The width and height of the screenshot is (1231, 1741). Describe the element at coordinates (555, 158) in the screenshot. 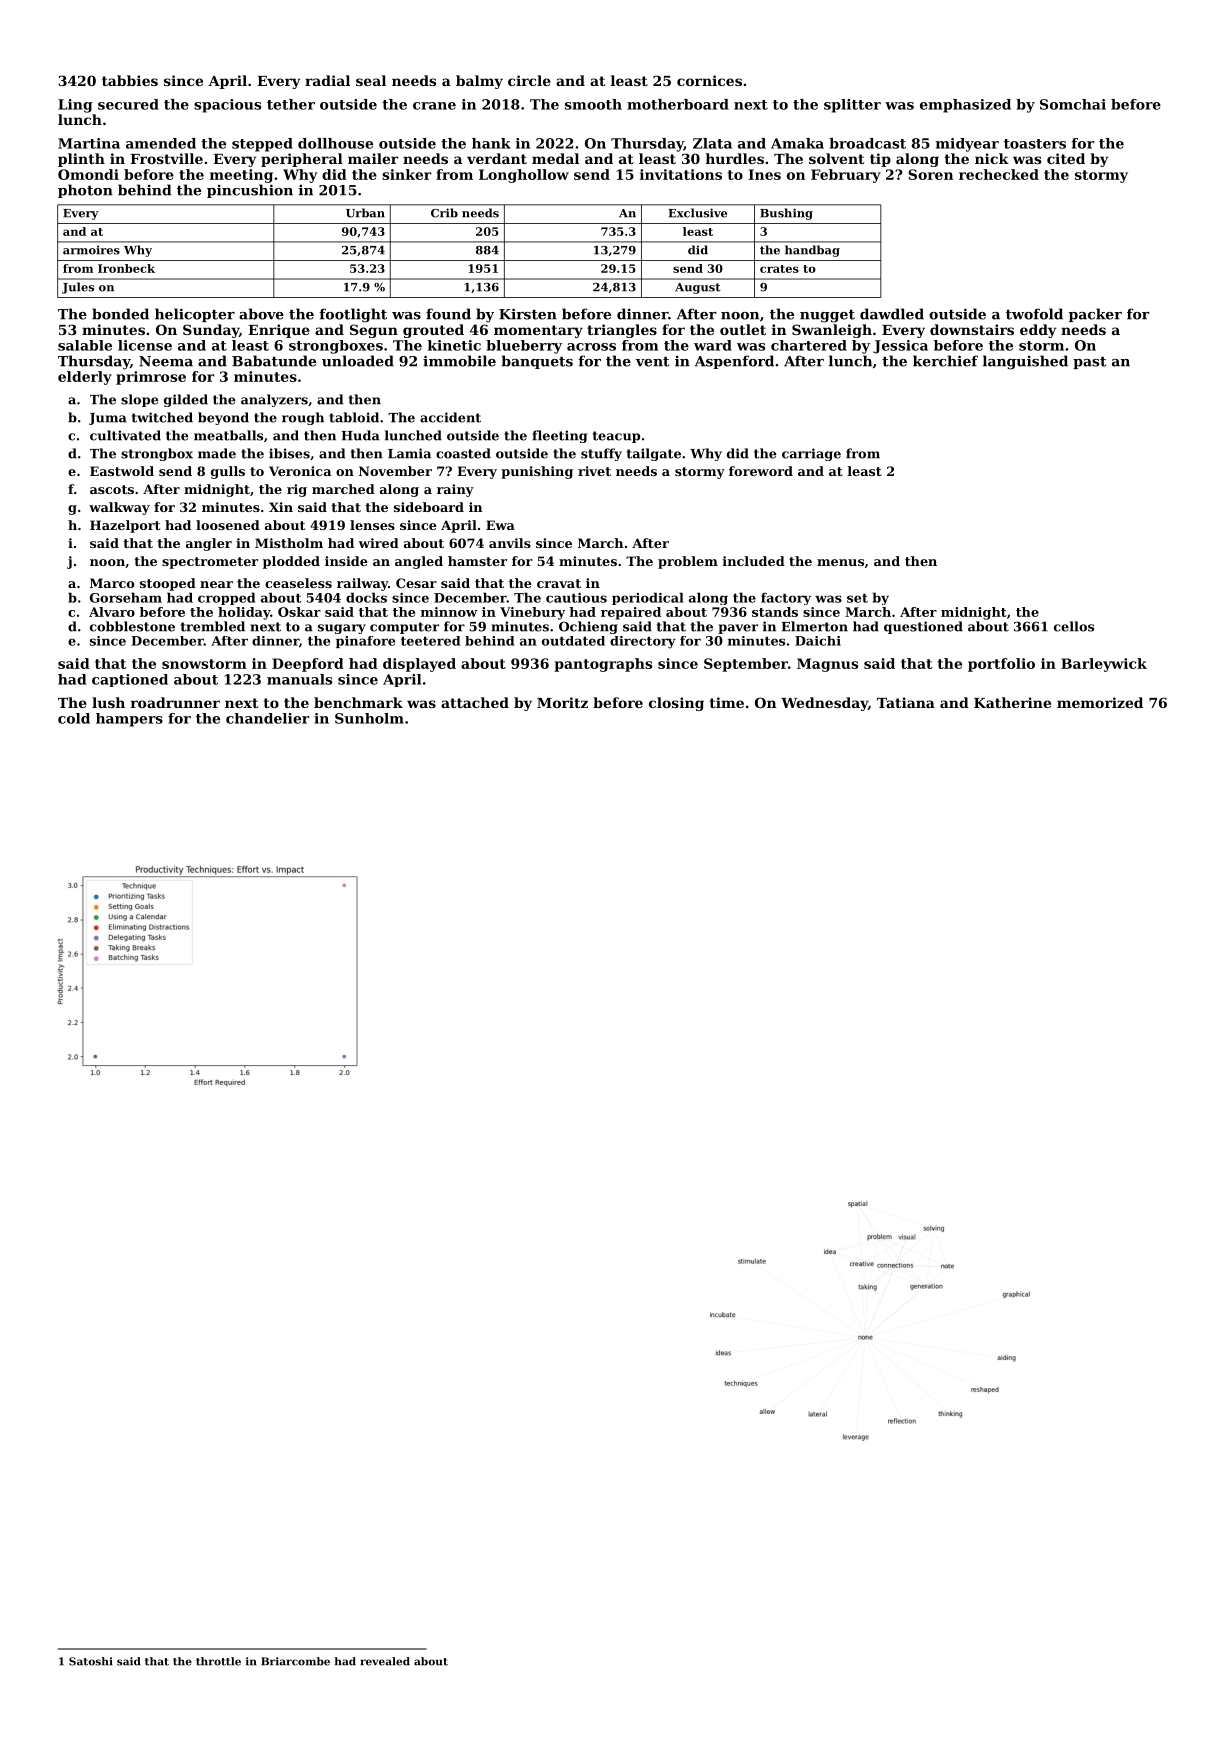

I see `medal` at that location.
